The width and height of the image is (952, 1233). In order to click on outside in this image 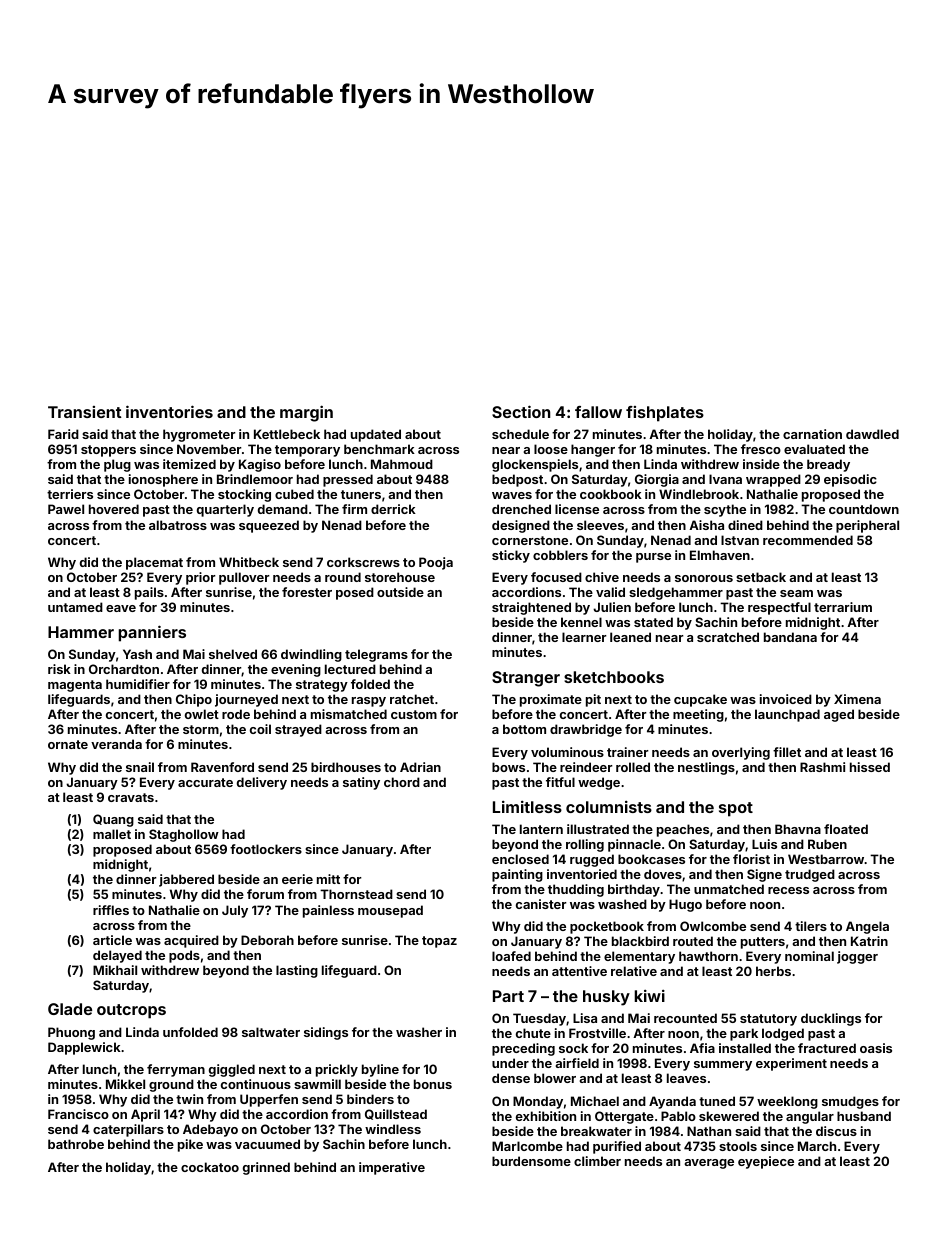, I will do `click(400, 592)`.
